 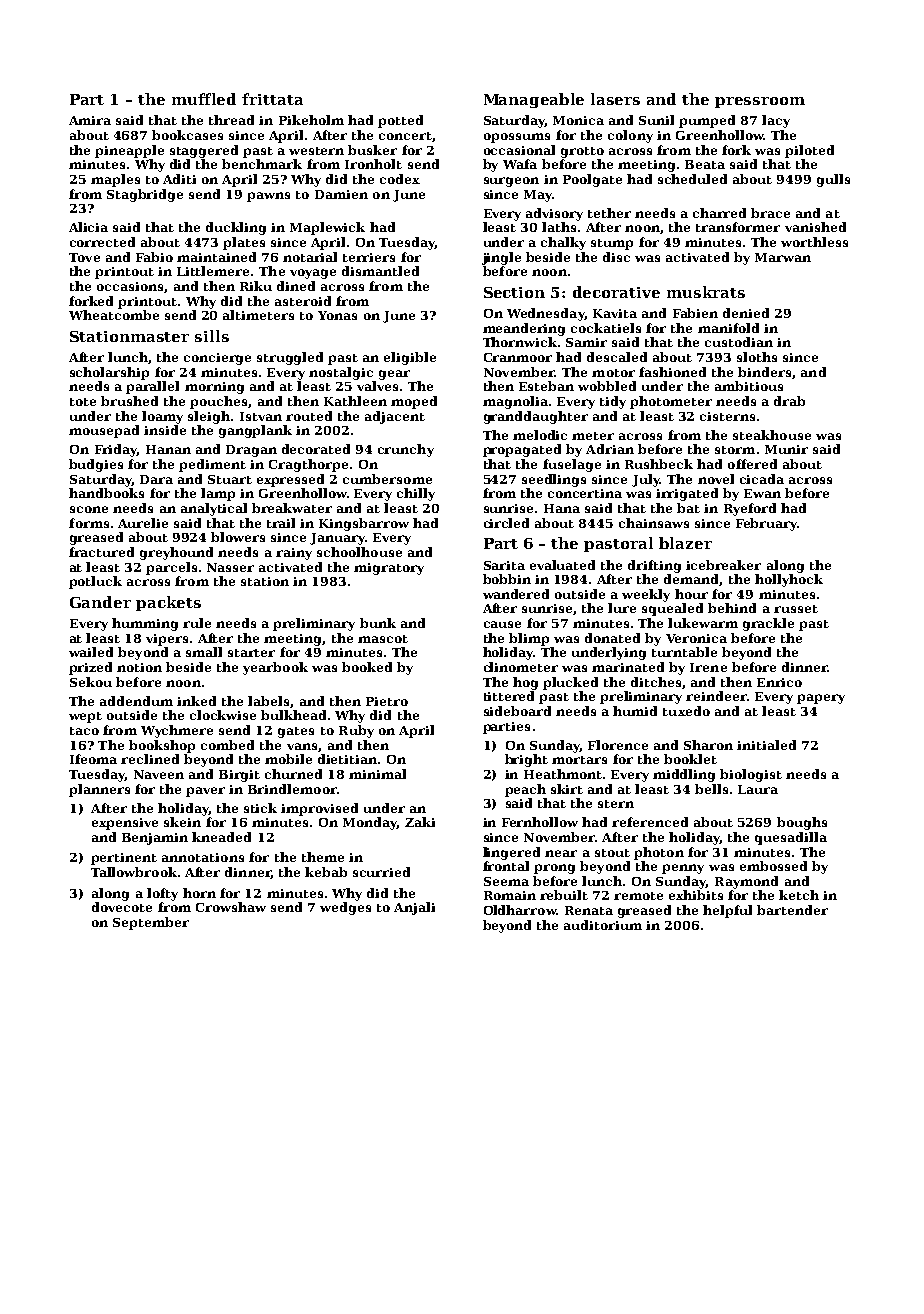 What do you see at coordinates (792, 910) in the screenshot?
I see `bartender` at bounding box center [792, 910].
